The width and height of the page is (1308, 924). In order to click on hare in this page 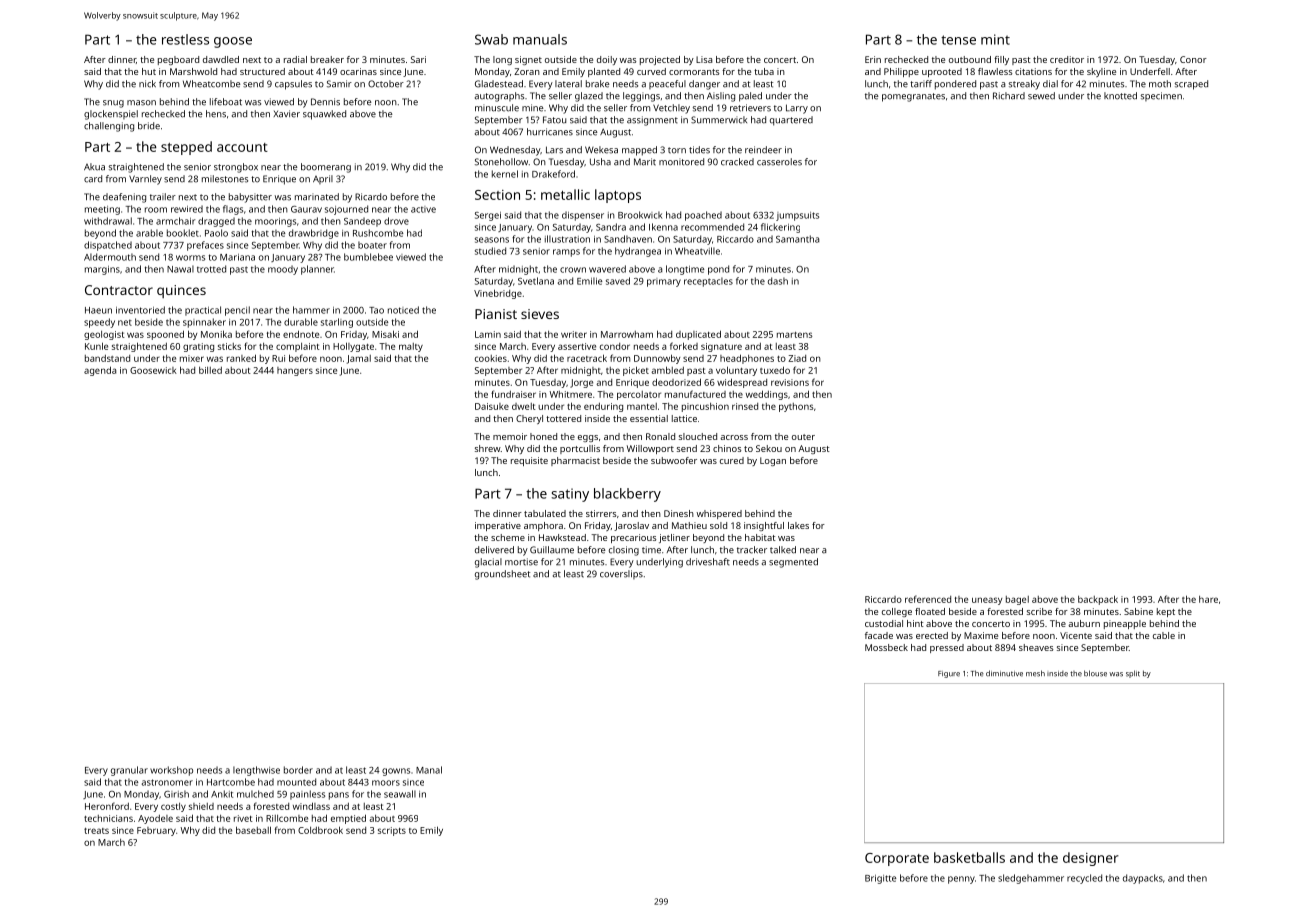, I will do `click(1208, 599)`.
